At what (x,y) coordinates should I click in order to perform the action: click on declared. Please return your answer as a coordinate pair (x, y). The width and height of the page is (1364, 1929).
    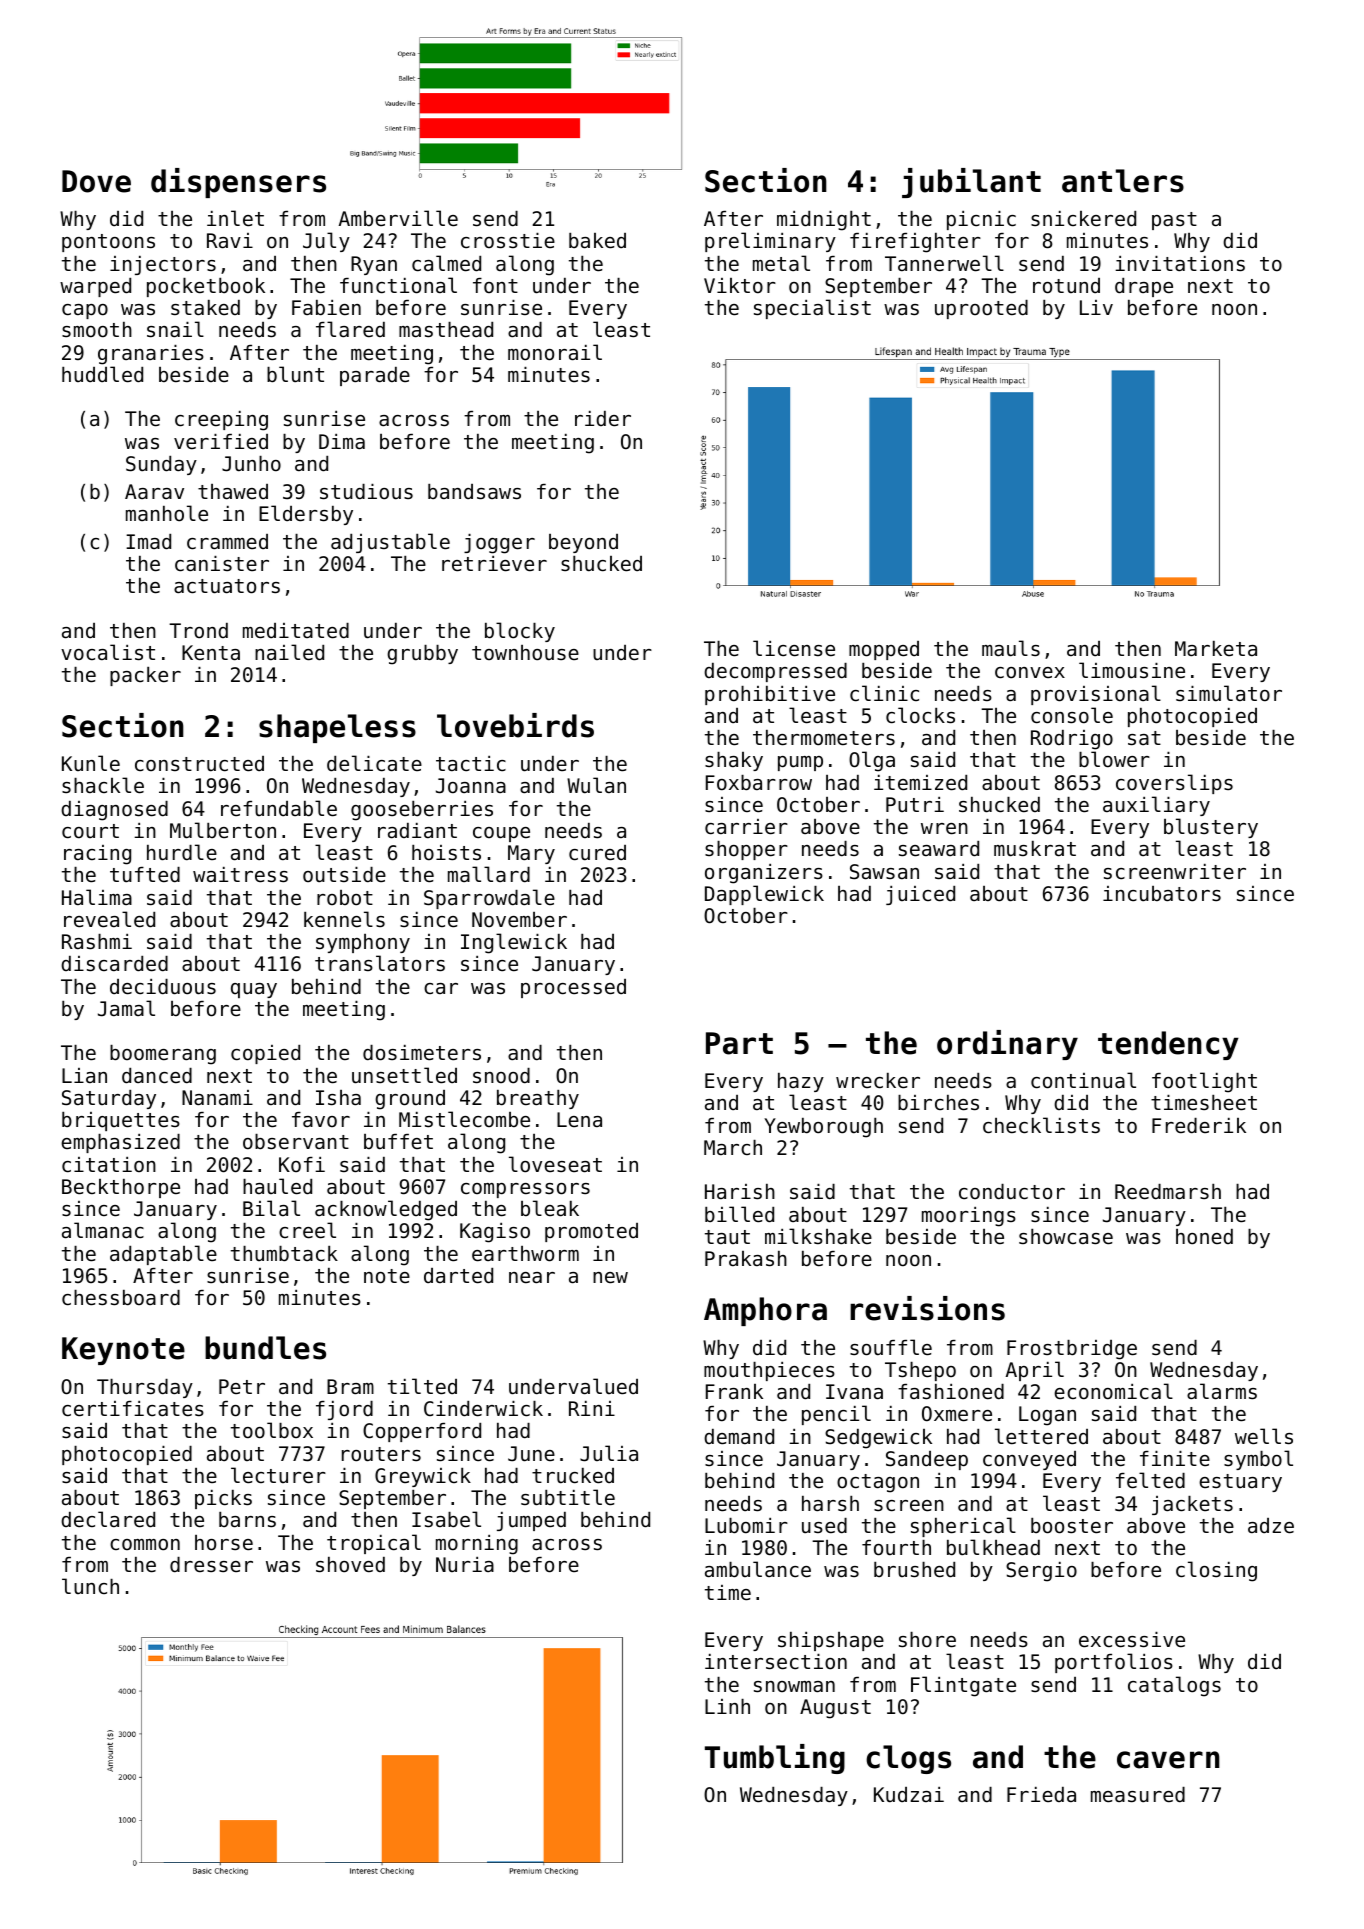
    Looking at the image, I should click on (108, 1519).
